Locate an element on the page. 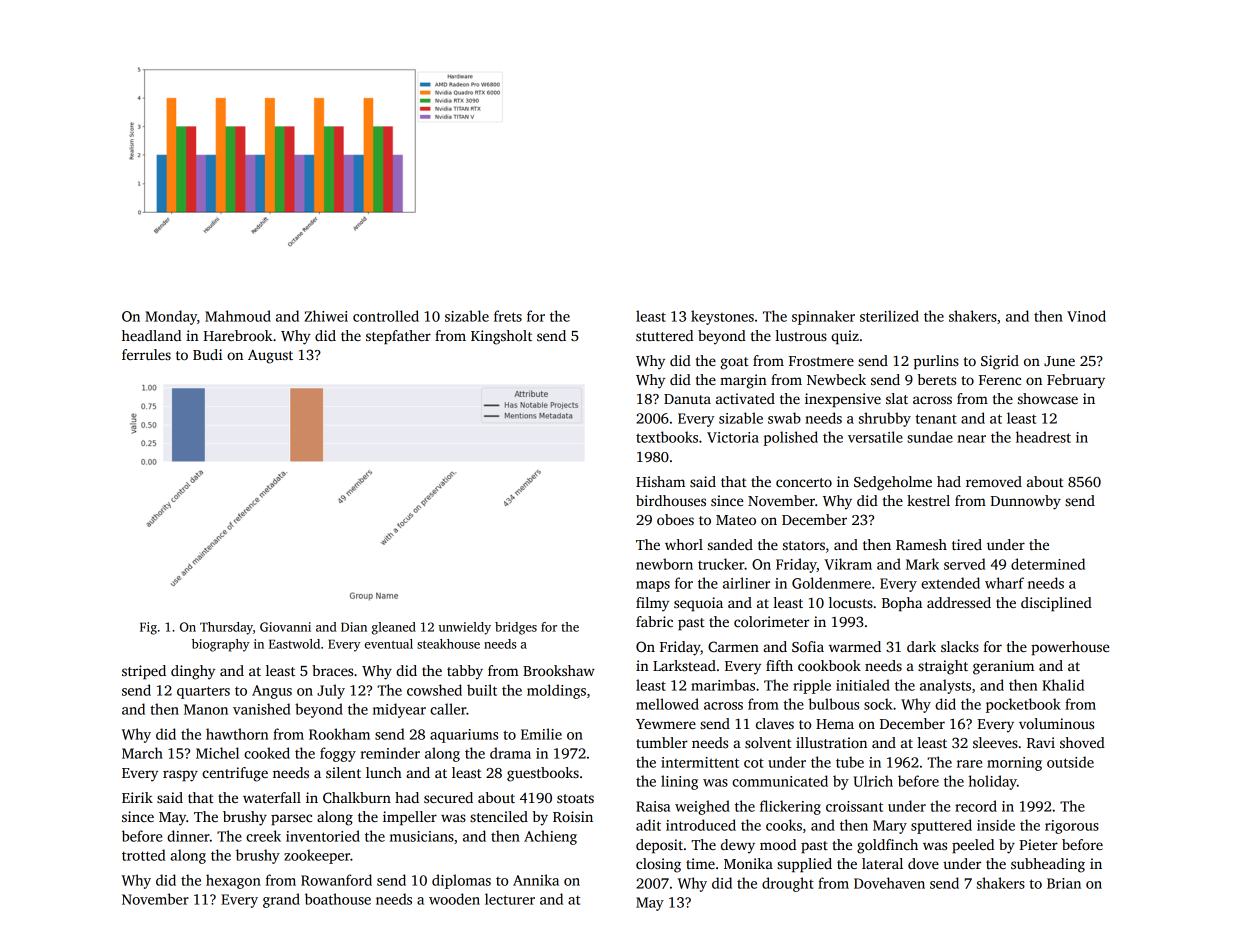  ferrules is located at coordinates (146, 354).
